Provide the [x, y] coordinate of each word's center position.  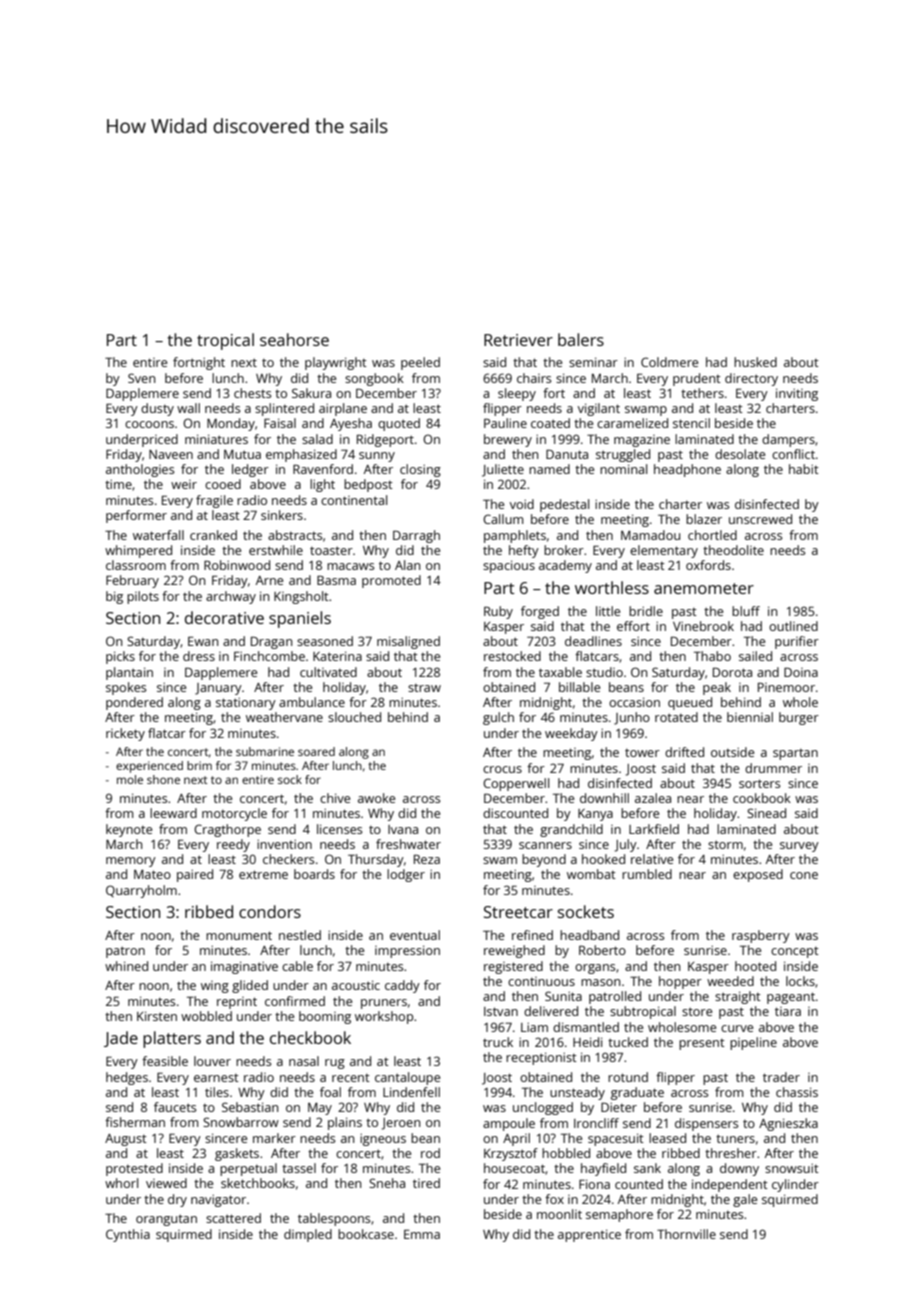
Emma [422, 1234]
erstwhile [276, 550]
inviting [797, 394]
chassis [797, 1092]
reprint [237, 1003]
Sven [141, 378]
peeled [420, 363]
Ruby [498, 612]
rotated [676, 717]
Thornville [686, 1234]
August [126, 1140]
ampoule [509, 1124]
